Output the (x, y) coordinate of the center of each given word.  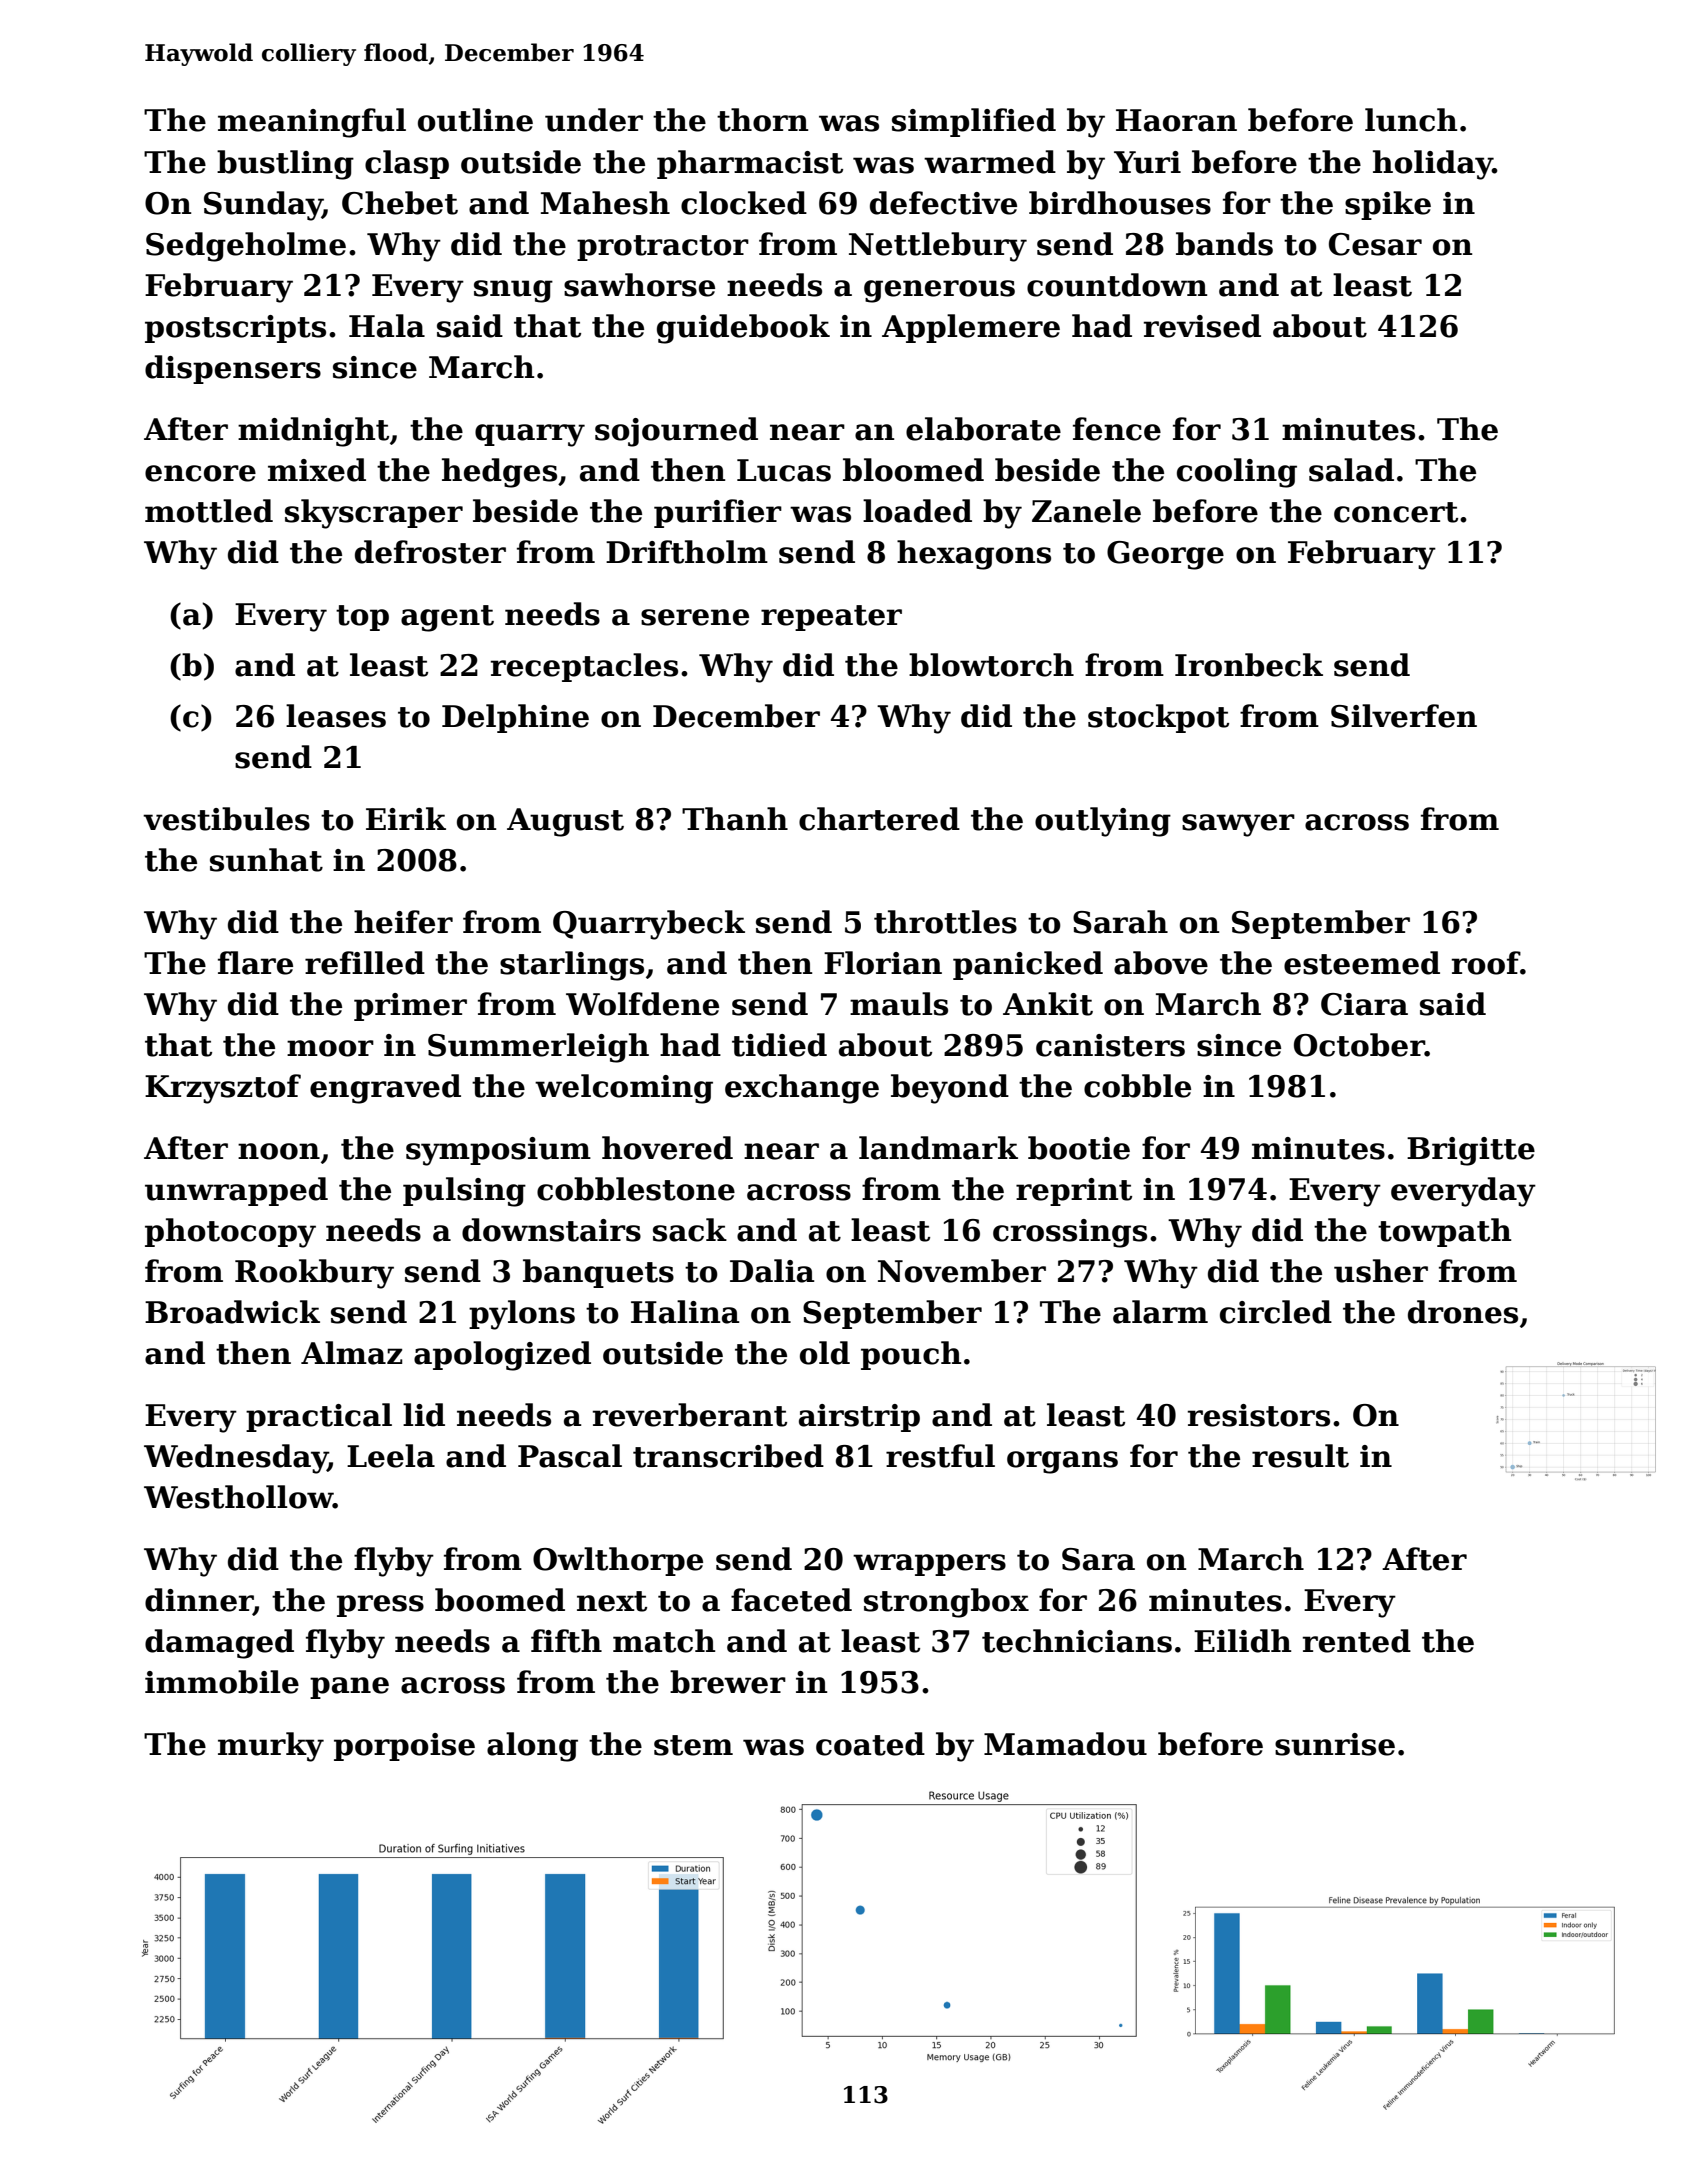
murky (271, 1747)
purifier (718, 513)
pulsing (464, 1192)
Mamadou (1065, 1744)
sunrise (1335, 1744)
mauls (899, 1004)
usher (1381, 1271)
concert (1396, 512)
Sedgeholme (246, 247)
